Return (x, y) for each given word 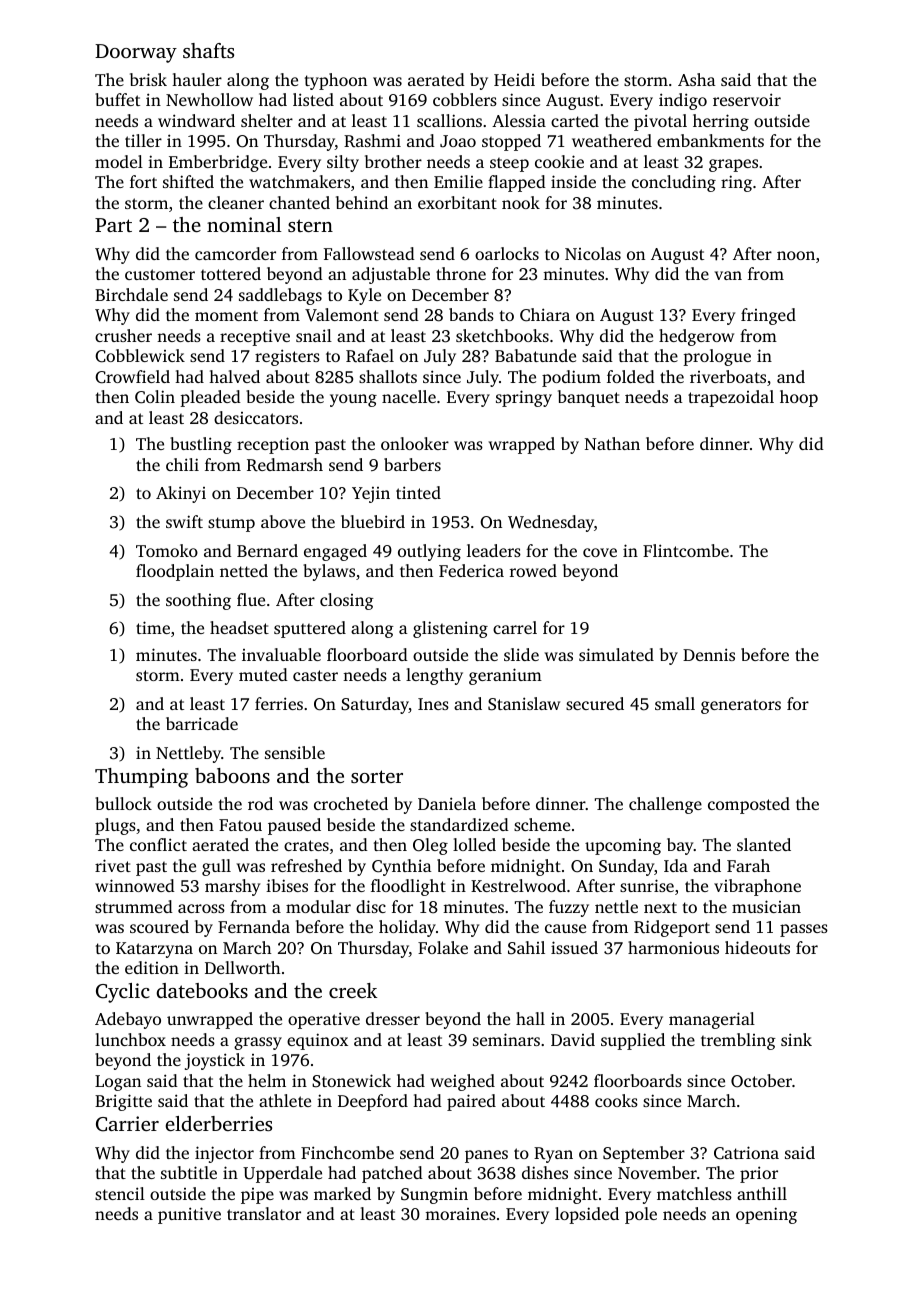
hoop (799, 398)
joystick (215, 1061)
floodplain (175, 572)
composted (749, 805)
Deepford (373, 1102)
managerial (712, 1020)
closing (347, 601)
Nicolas (593, 253)
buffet (117, 99)
